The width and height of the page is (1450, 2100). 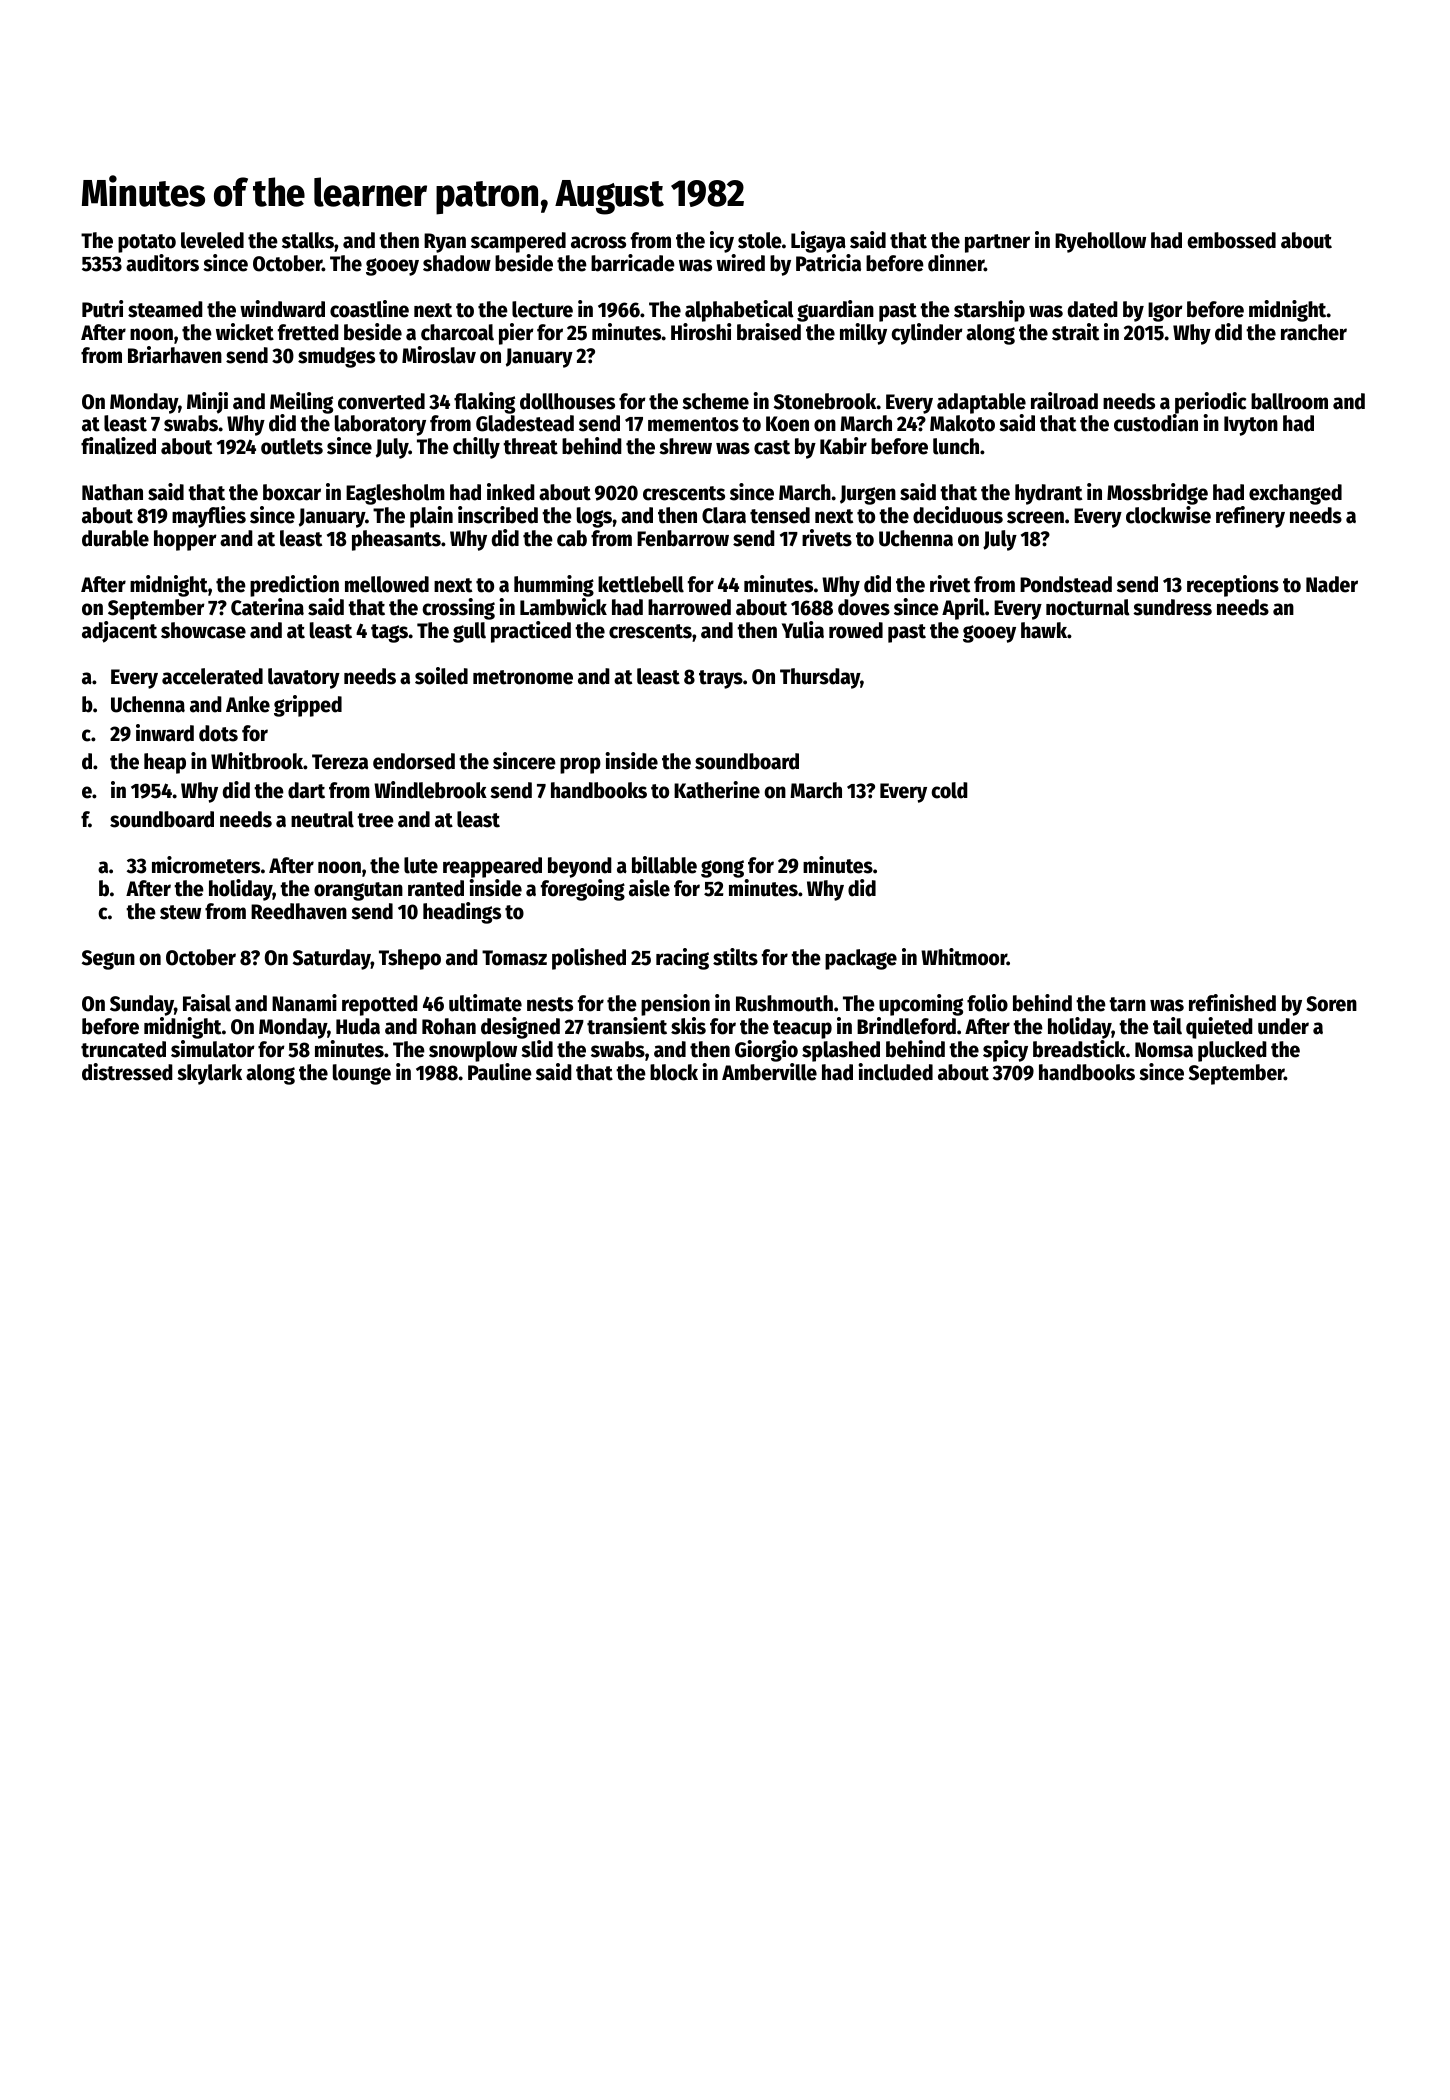 I want to click on kettlebell, so click(x=641, y=584).
